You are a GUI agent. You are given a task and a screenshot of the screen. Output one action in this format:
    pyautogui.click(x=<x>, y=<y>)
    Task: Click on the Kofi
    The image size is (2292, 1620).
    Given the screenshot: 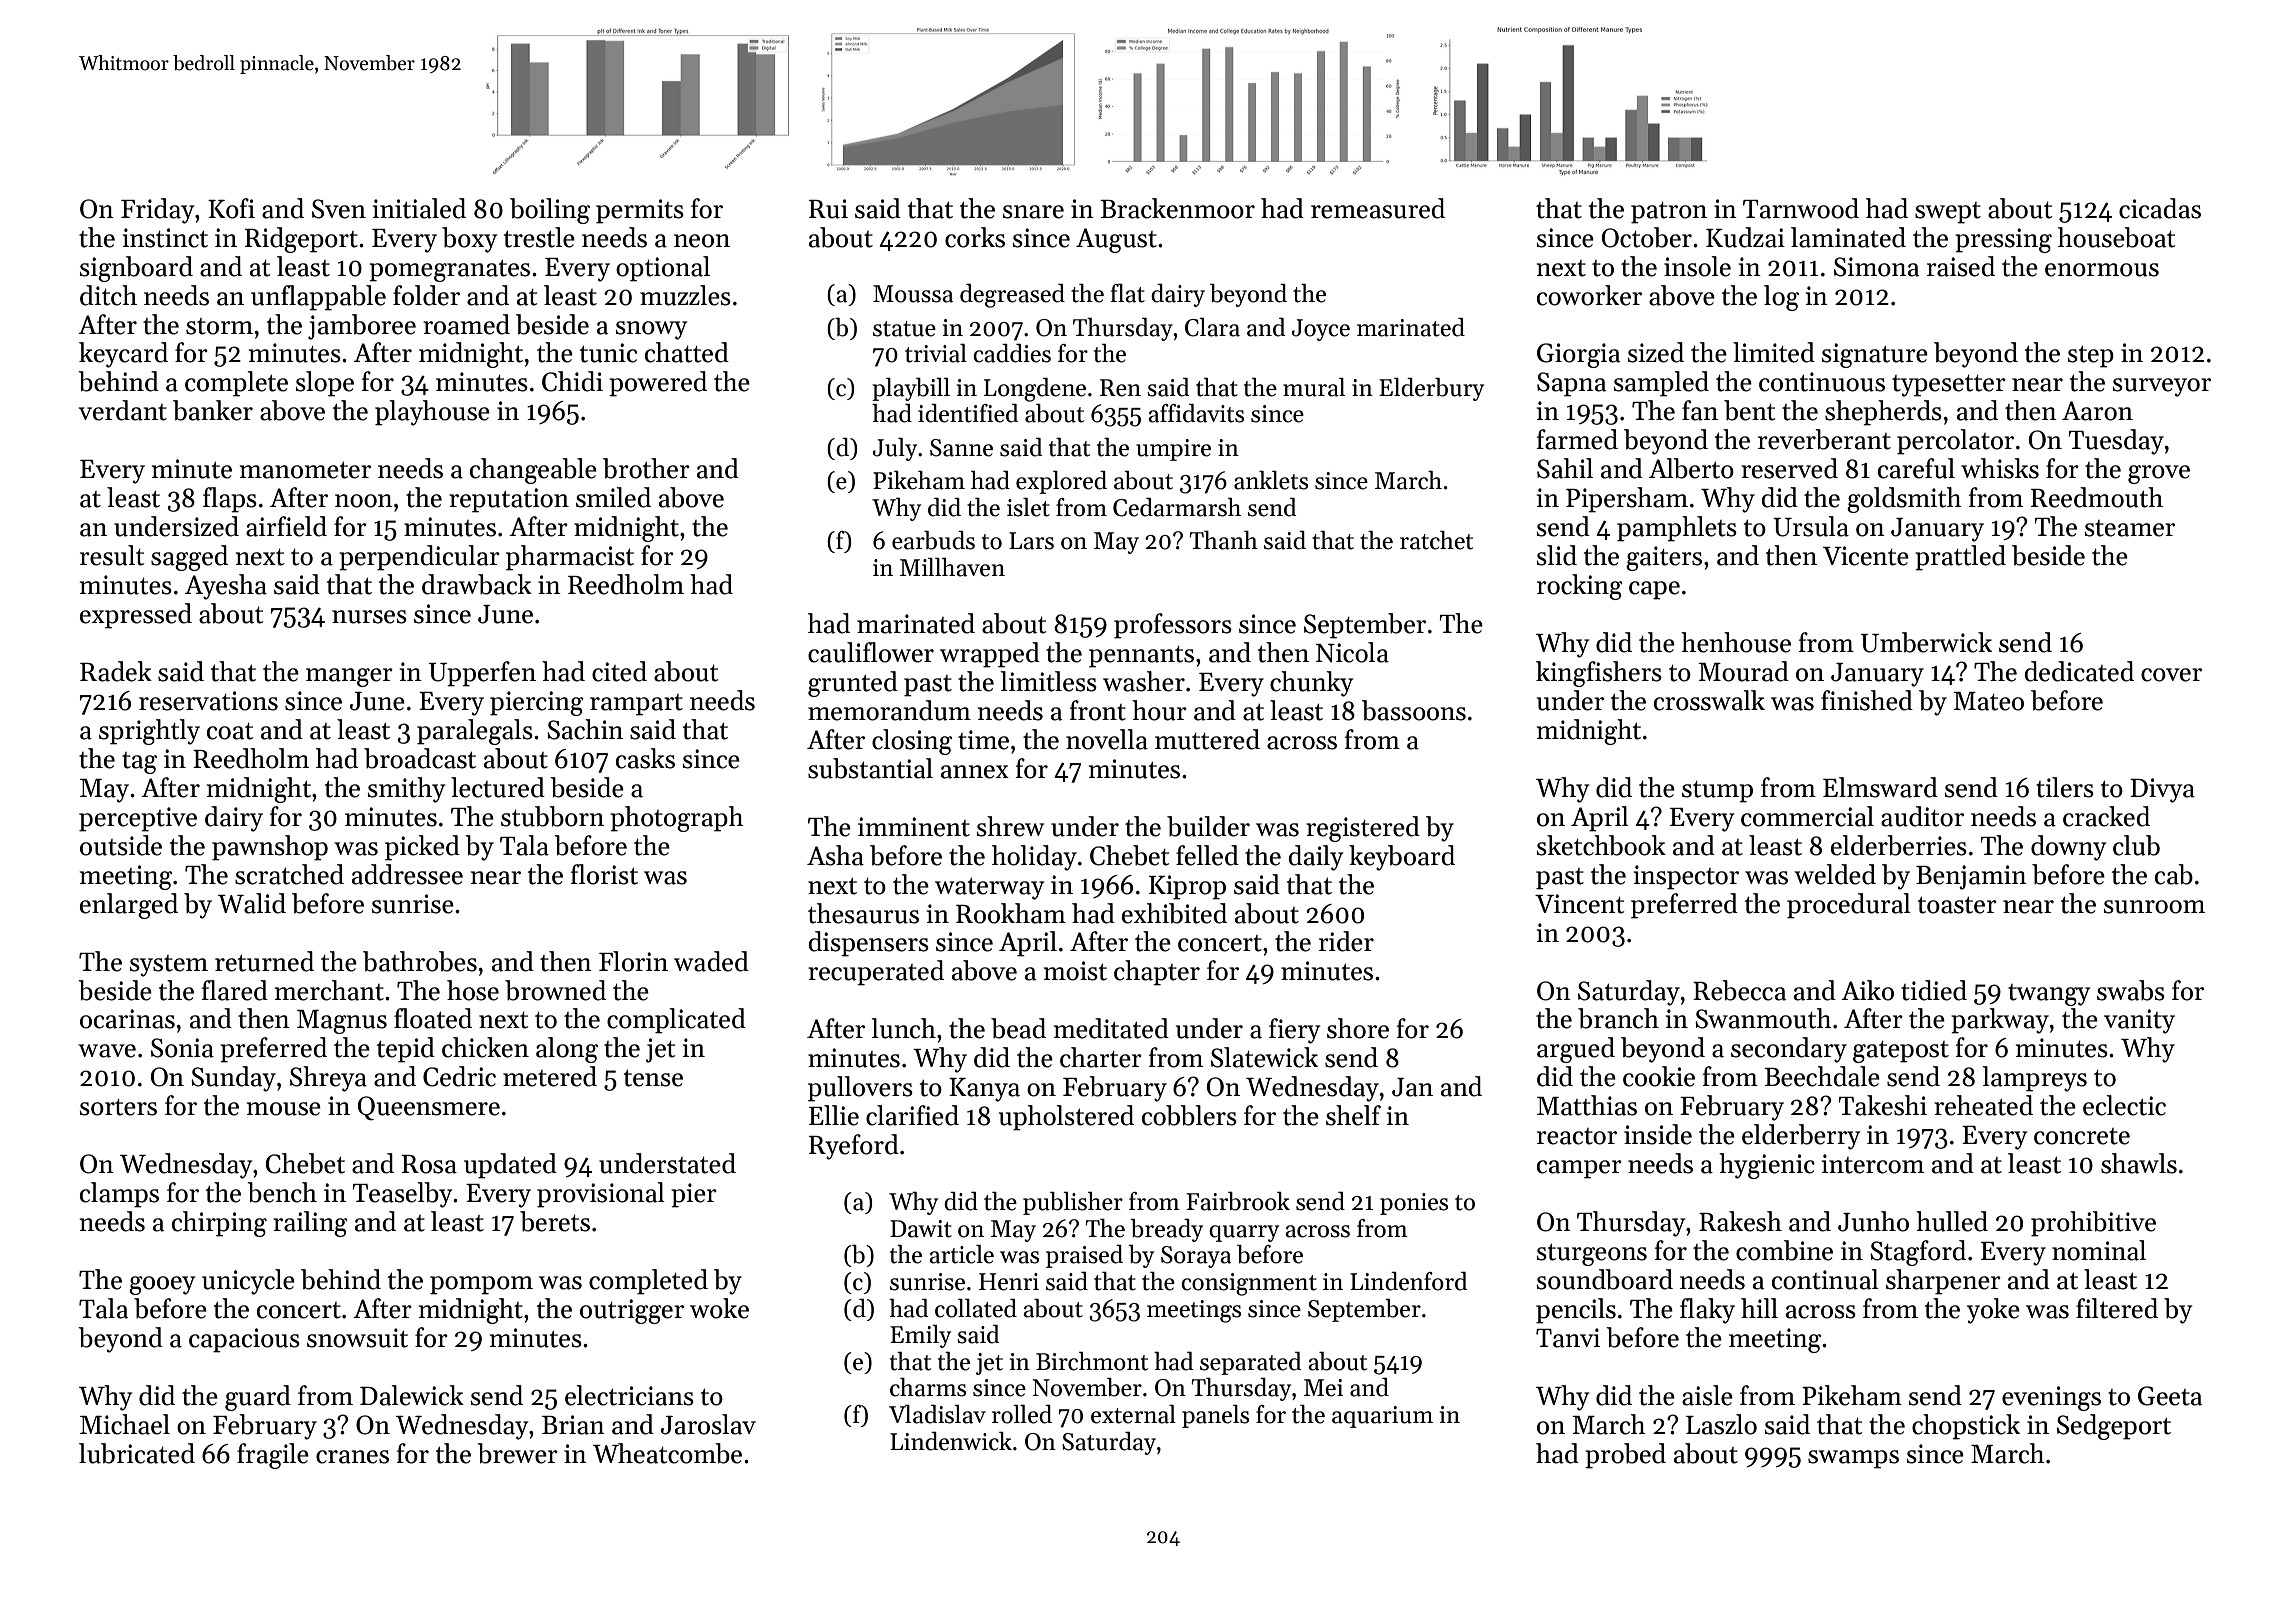 What is the action you would take?
    pyautogui.click(x=231, y=208)
